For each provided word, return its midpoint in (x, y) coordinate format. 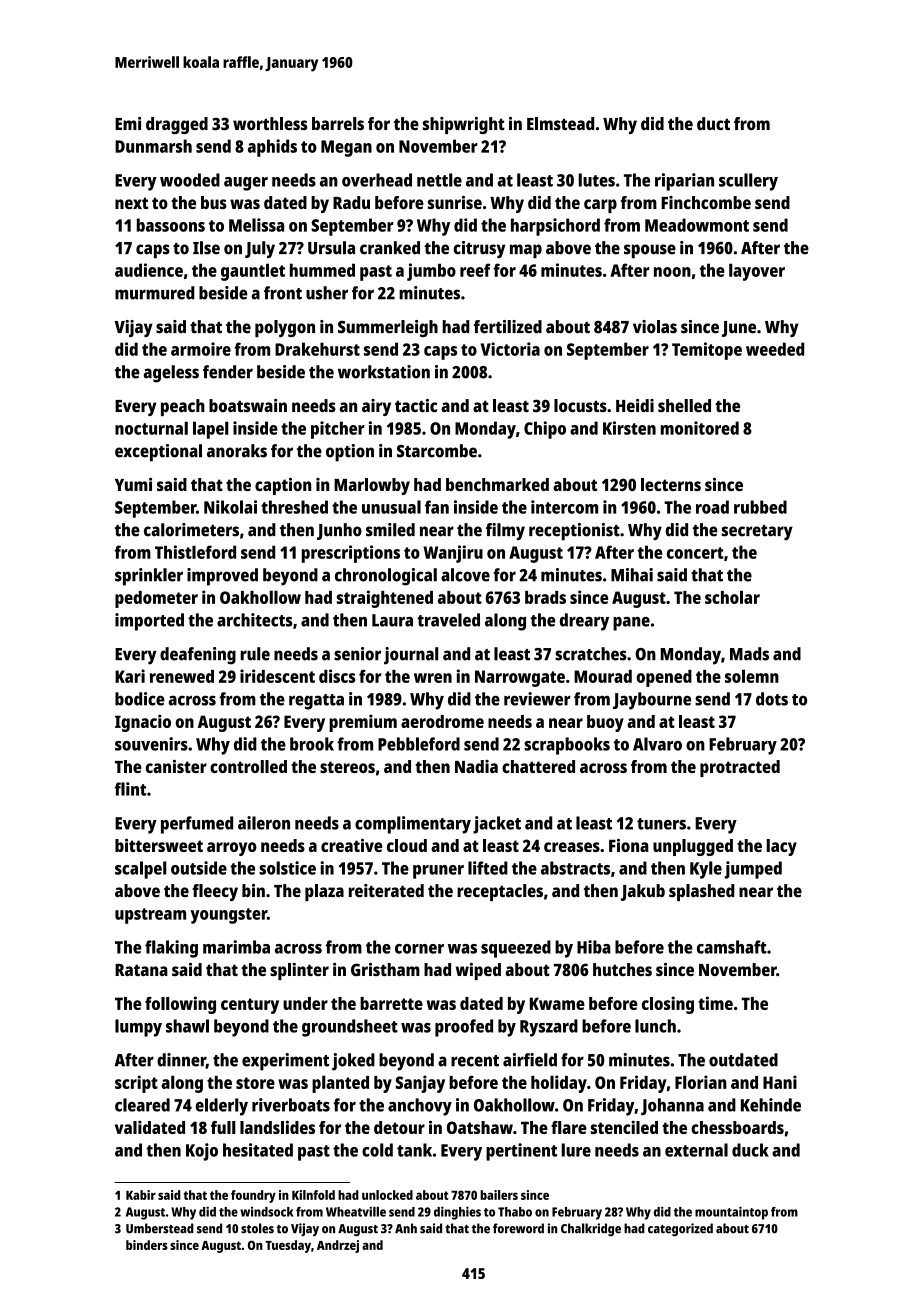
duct (713, 123)
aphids (272, 148)
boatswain (248, 405)
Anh (406, 1228)
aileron (264, 823)
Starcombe (437, 451)
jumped (753, 870)
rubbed (760, 507)
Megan (346, 148)
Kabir (141, 1195)
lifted (488, 868)
